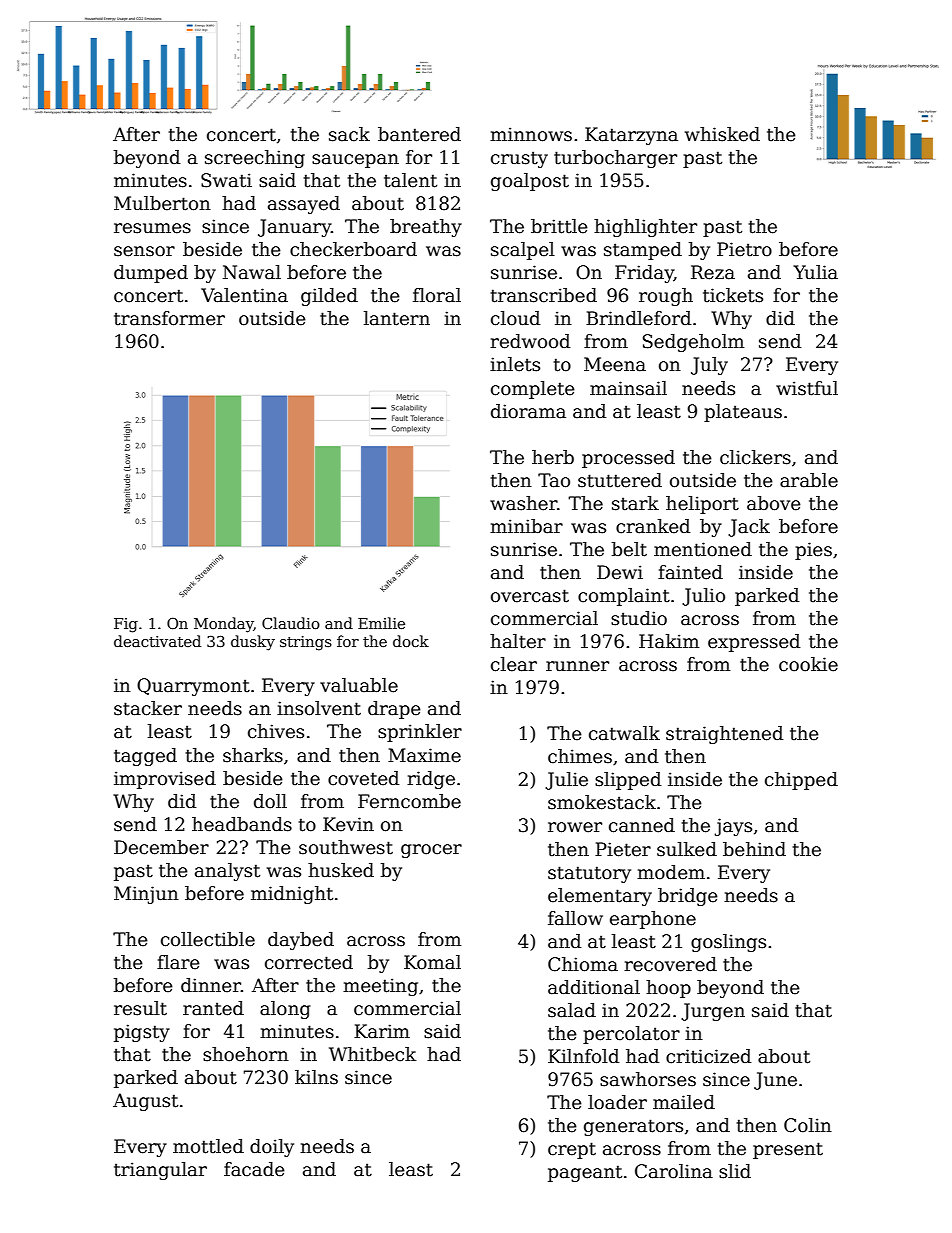  I want to click on transformer, so click(169, 318).
